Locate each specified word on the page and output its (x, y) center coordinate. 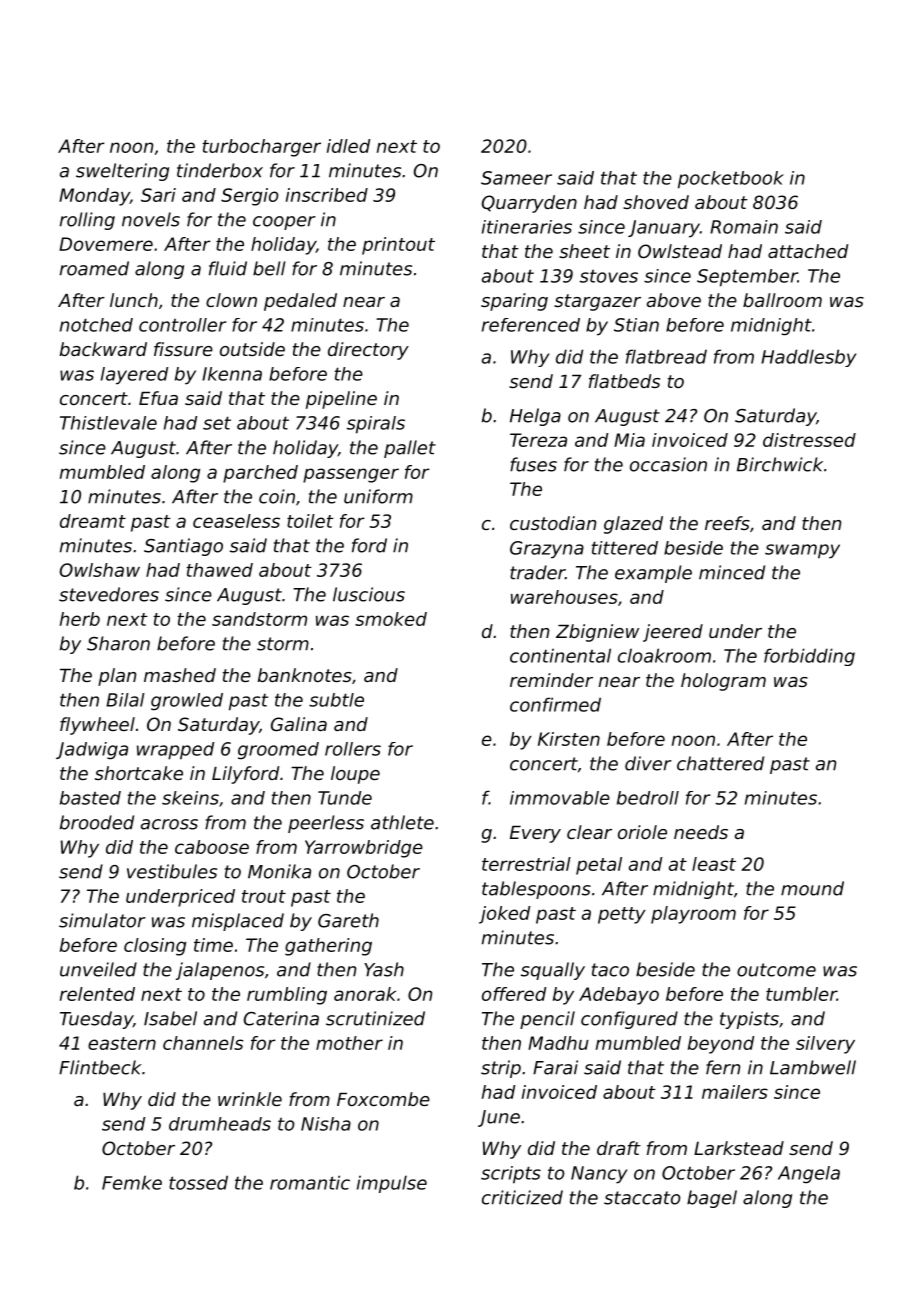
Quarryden (529, 204)
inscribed (327, 195)
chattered (720, 763)
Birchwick (780, 464)
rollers (353, 749)
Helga (535, 417)
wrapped (175, 751)
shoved (656, 202)
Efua (158, 398)
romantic (310, 1182)
